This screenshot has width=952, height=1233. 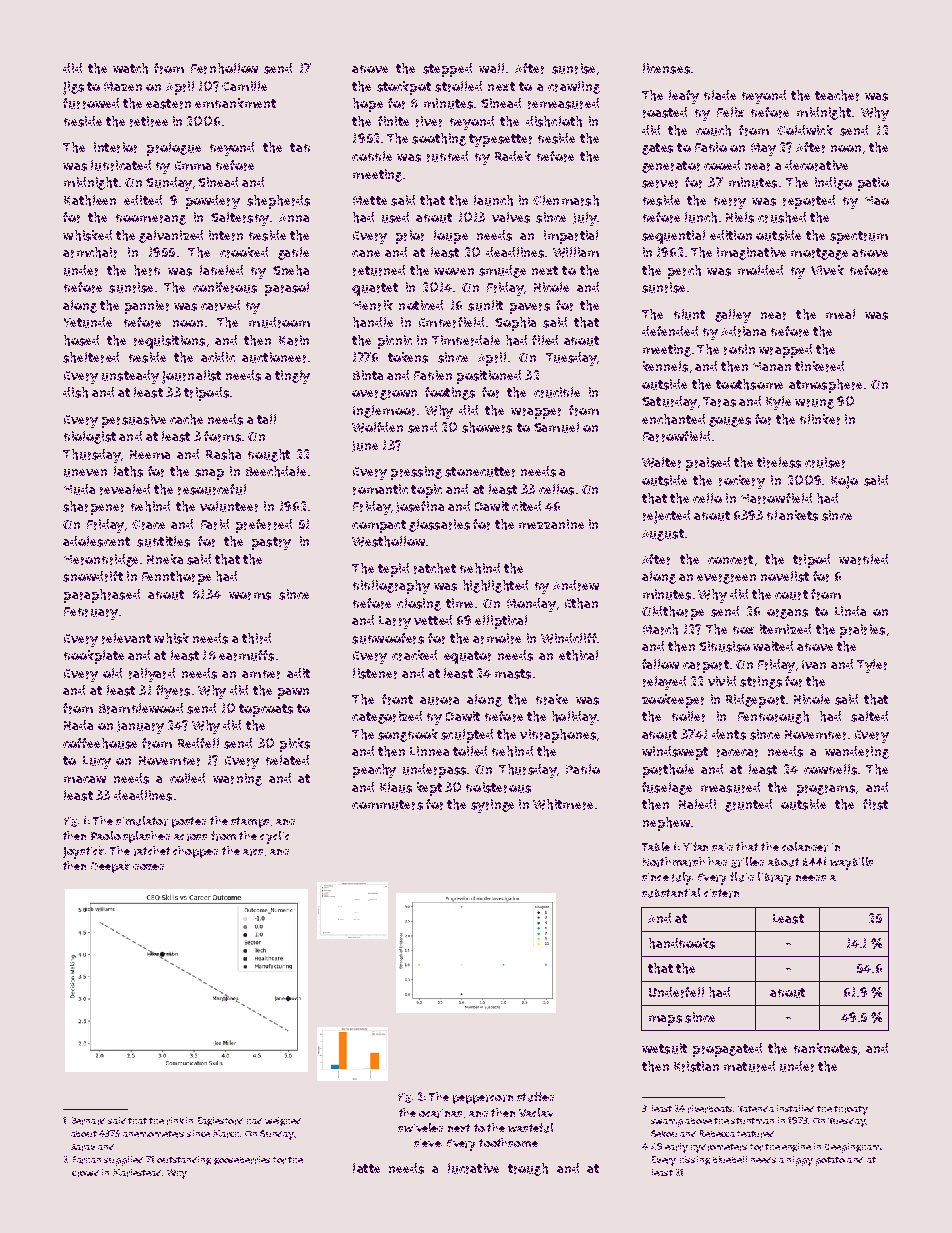 I want to click on boomerang, so click(x=151, y=219).
